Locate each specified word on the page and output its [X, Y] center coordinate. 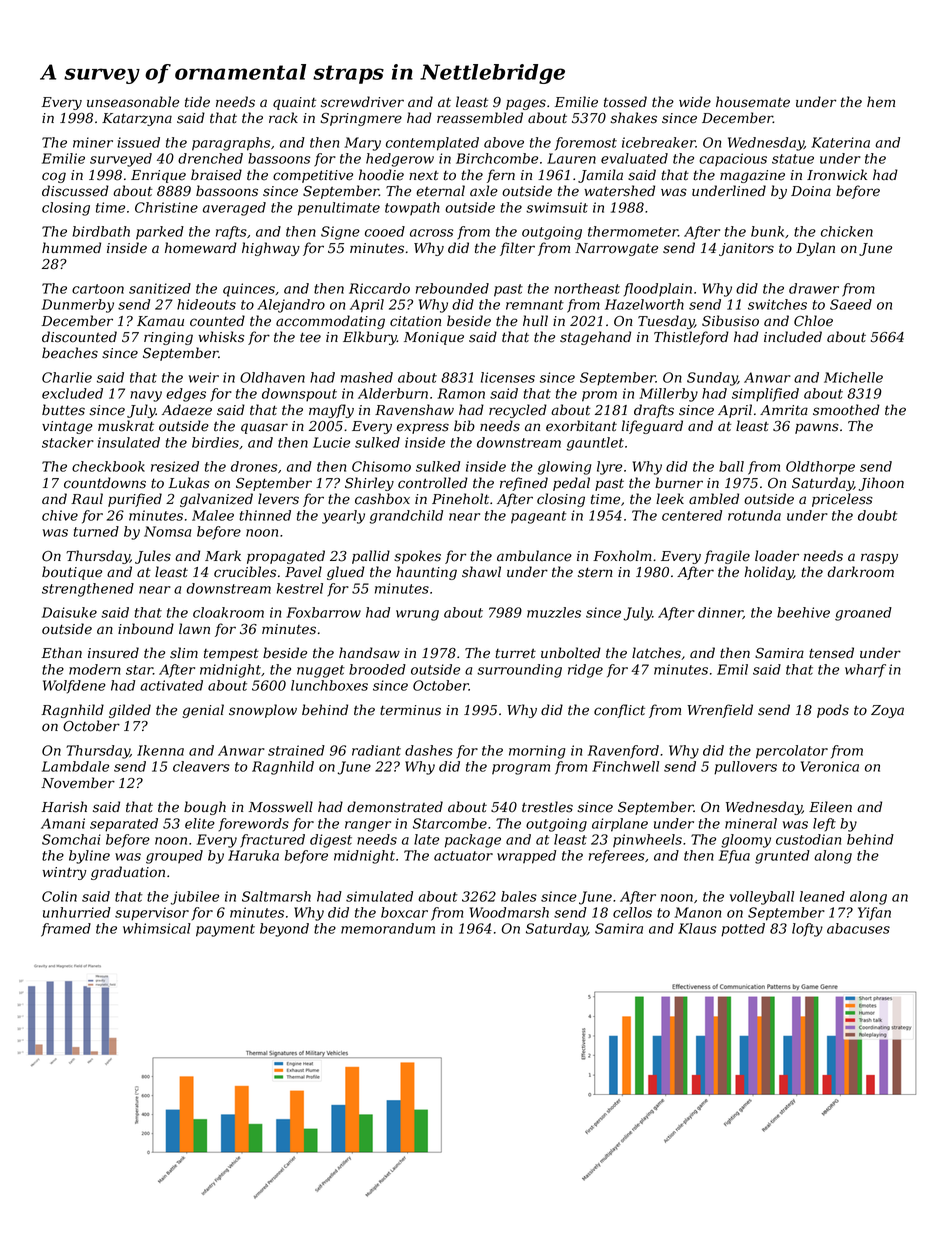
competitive [313, 176]
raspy [879, 558]
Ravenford [623, 752]
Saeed [851, 304]
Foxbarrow [323, 612]
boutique [72, 573]
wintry [64, 873]
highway [271, 249]
